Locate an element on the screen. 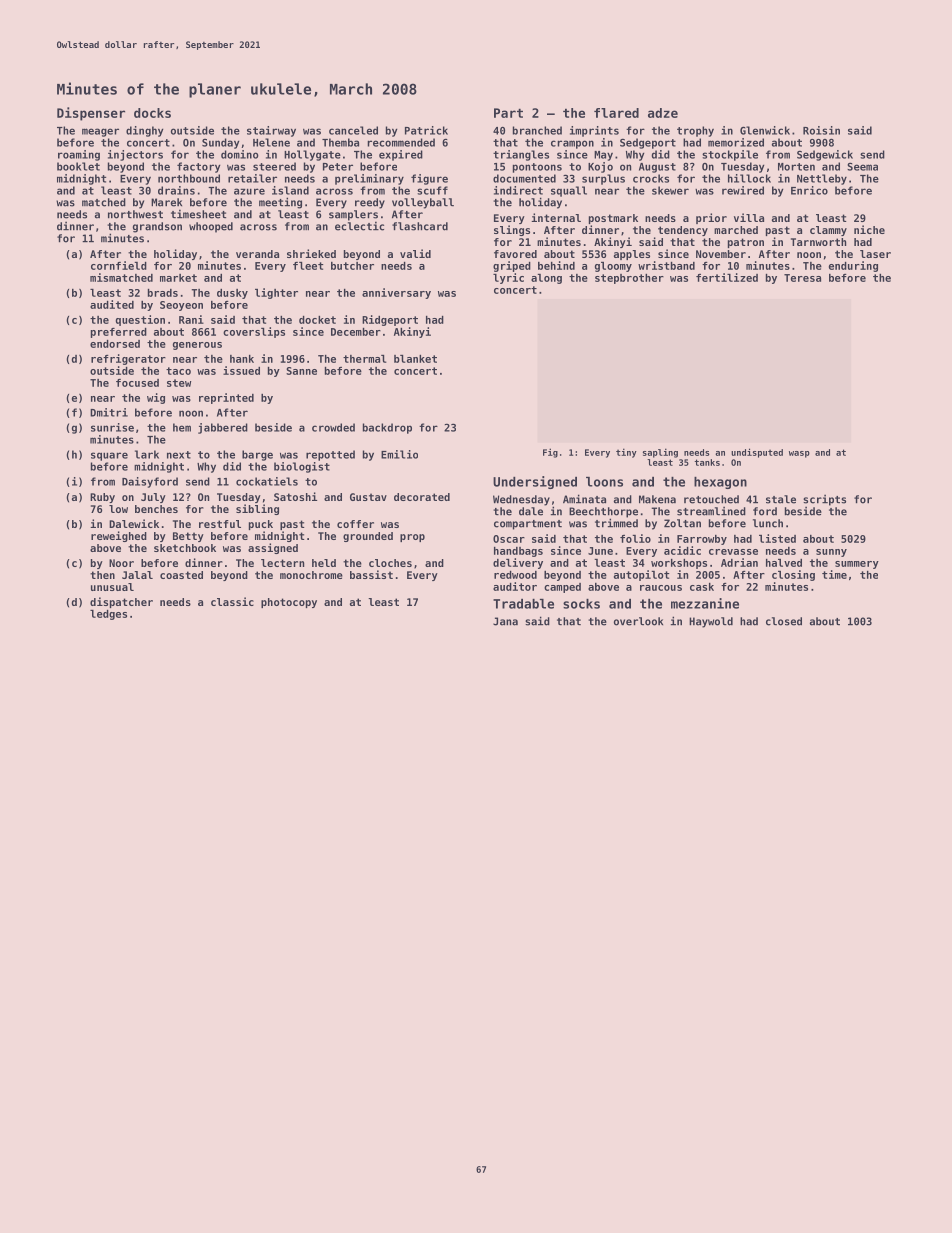 This screenshot has width=952, height=1233. July is located at coordinates (153, 498).
